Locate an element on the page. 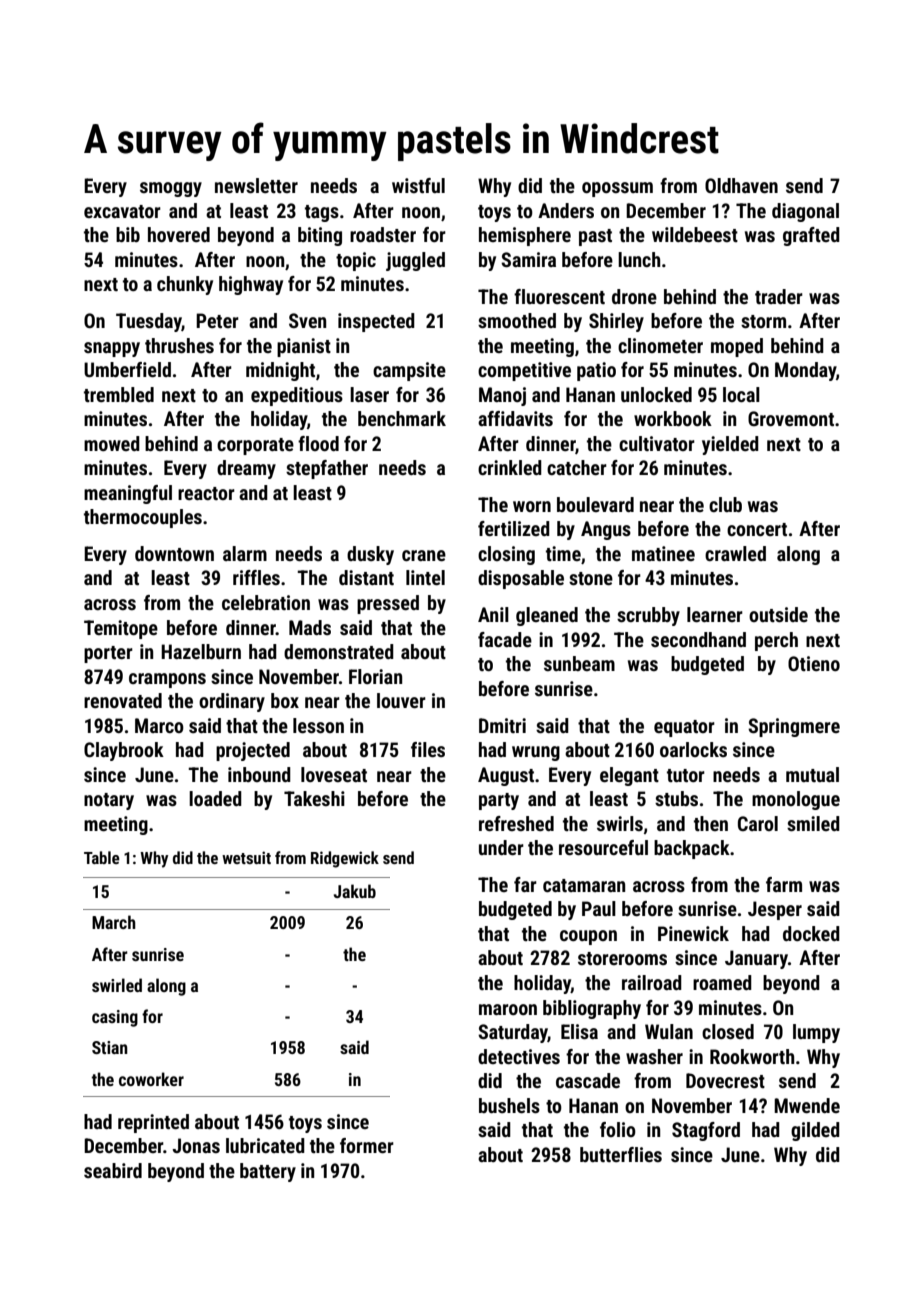 This image has height=1314, width=924. renovated is located at coordinates (123, 700).
